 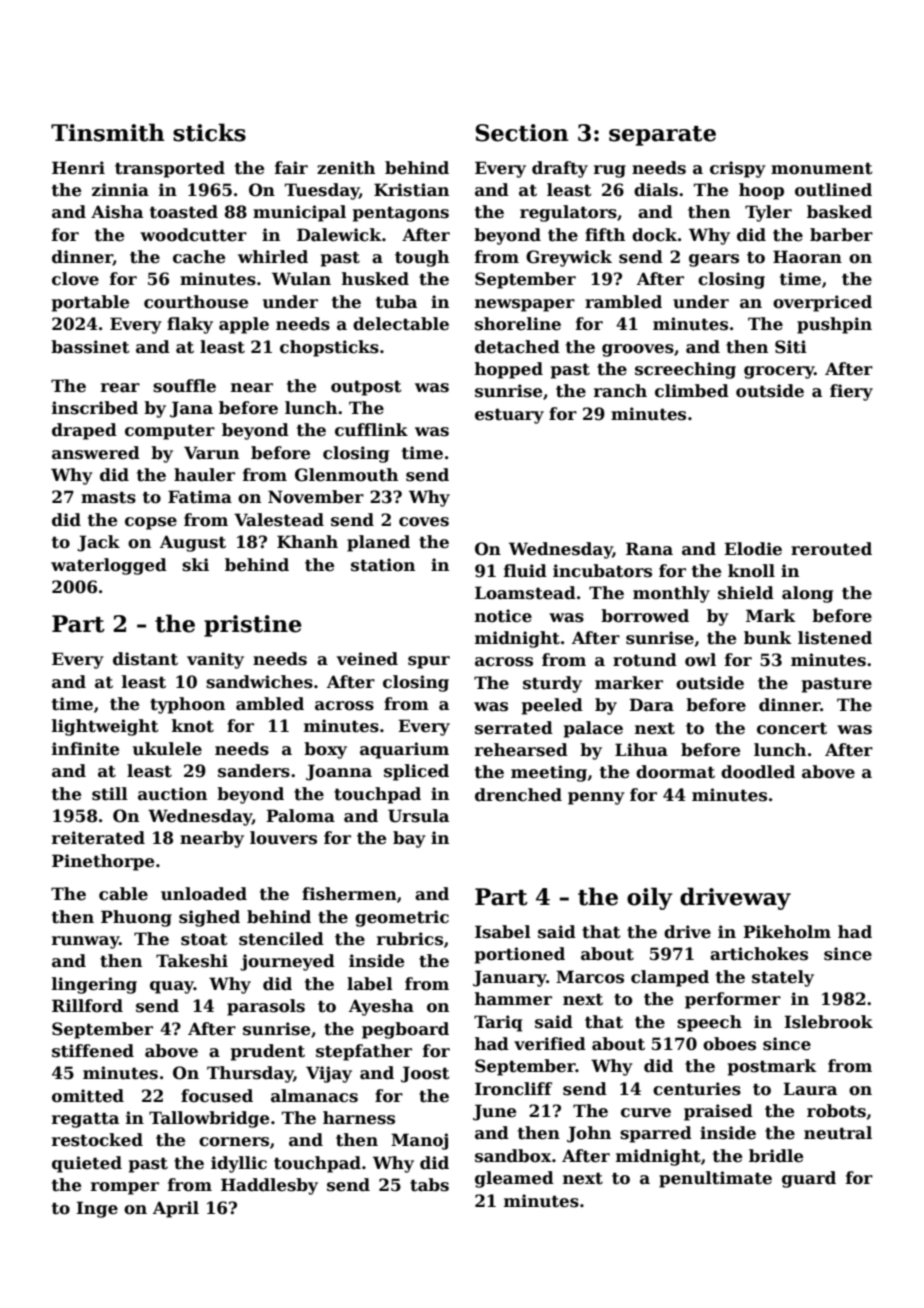 What do you see at coordinates (429, 1185) in the screenshot?
I see `tabs` at bounding box center [429, 1185].
